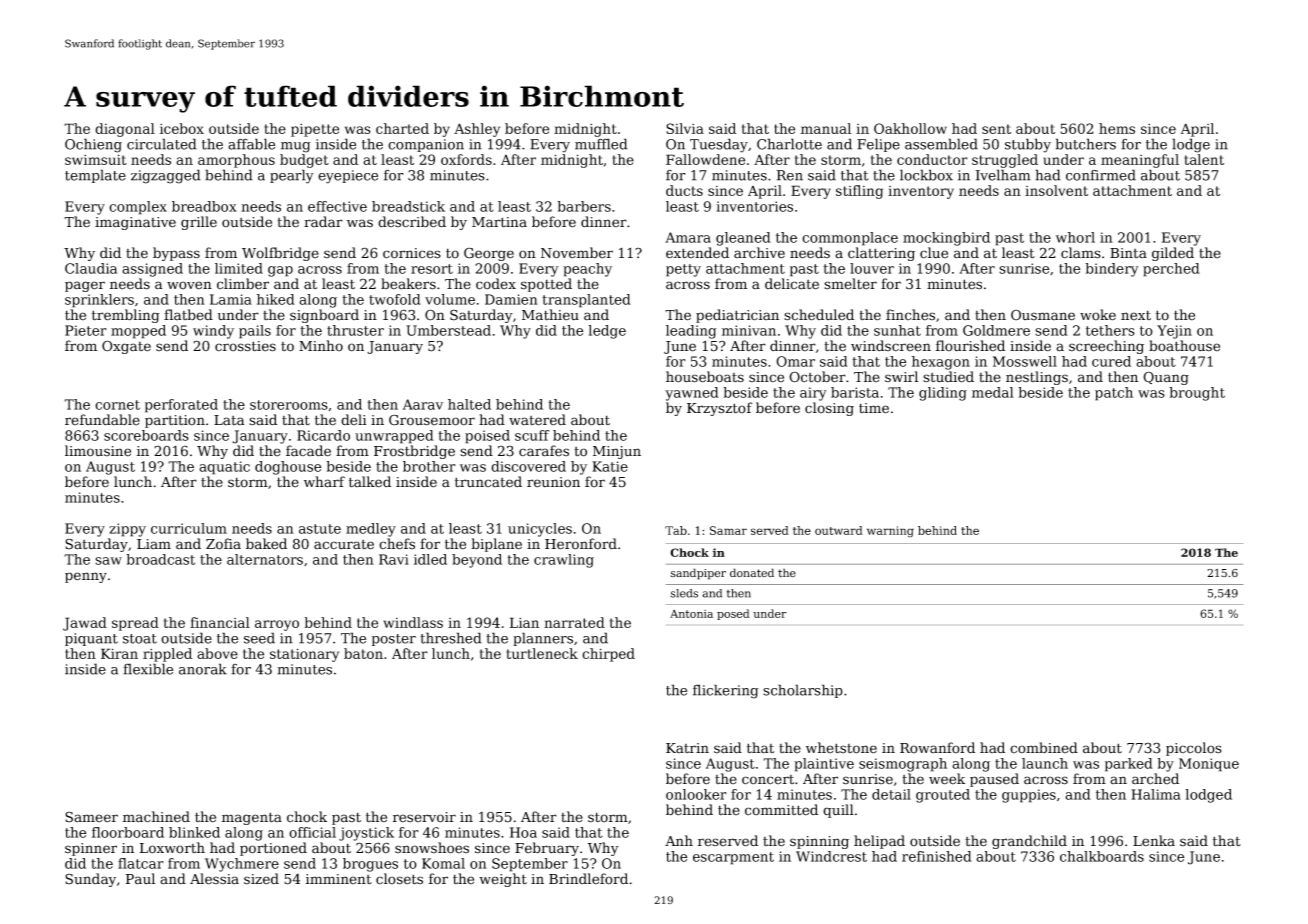  I want to click on reservoir, so click(424, 817).
